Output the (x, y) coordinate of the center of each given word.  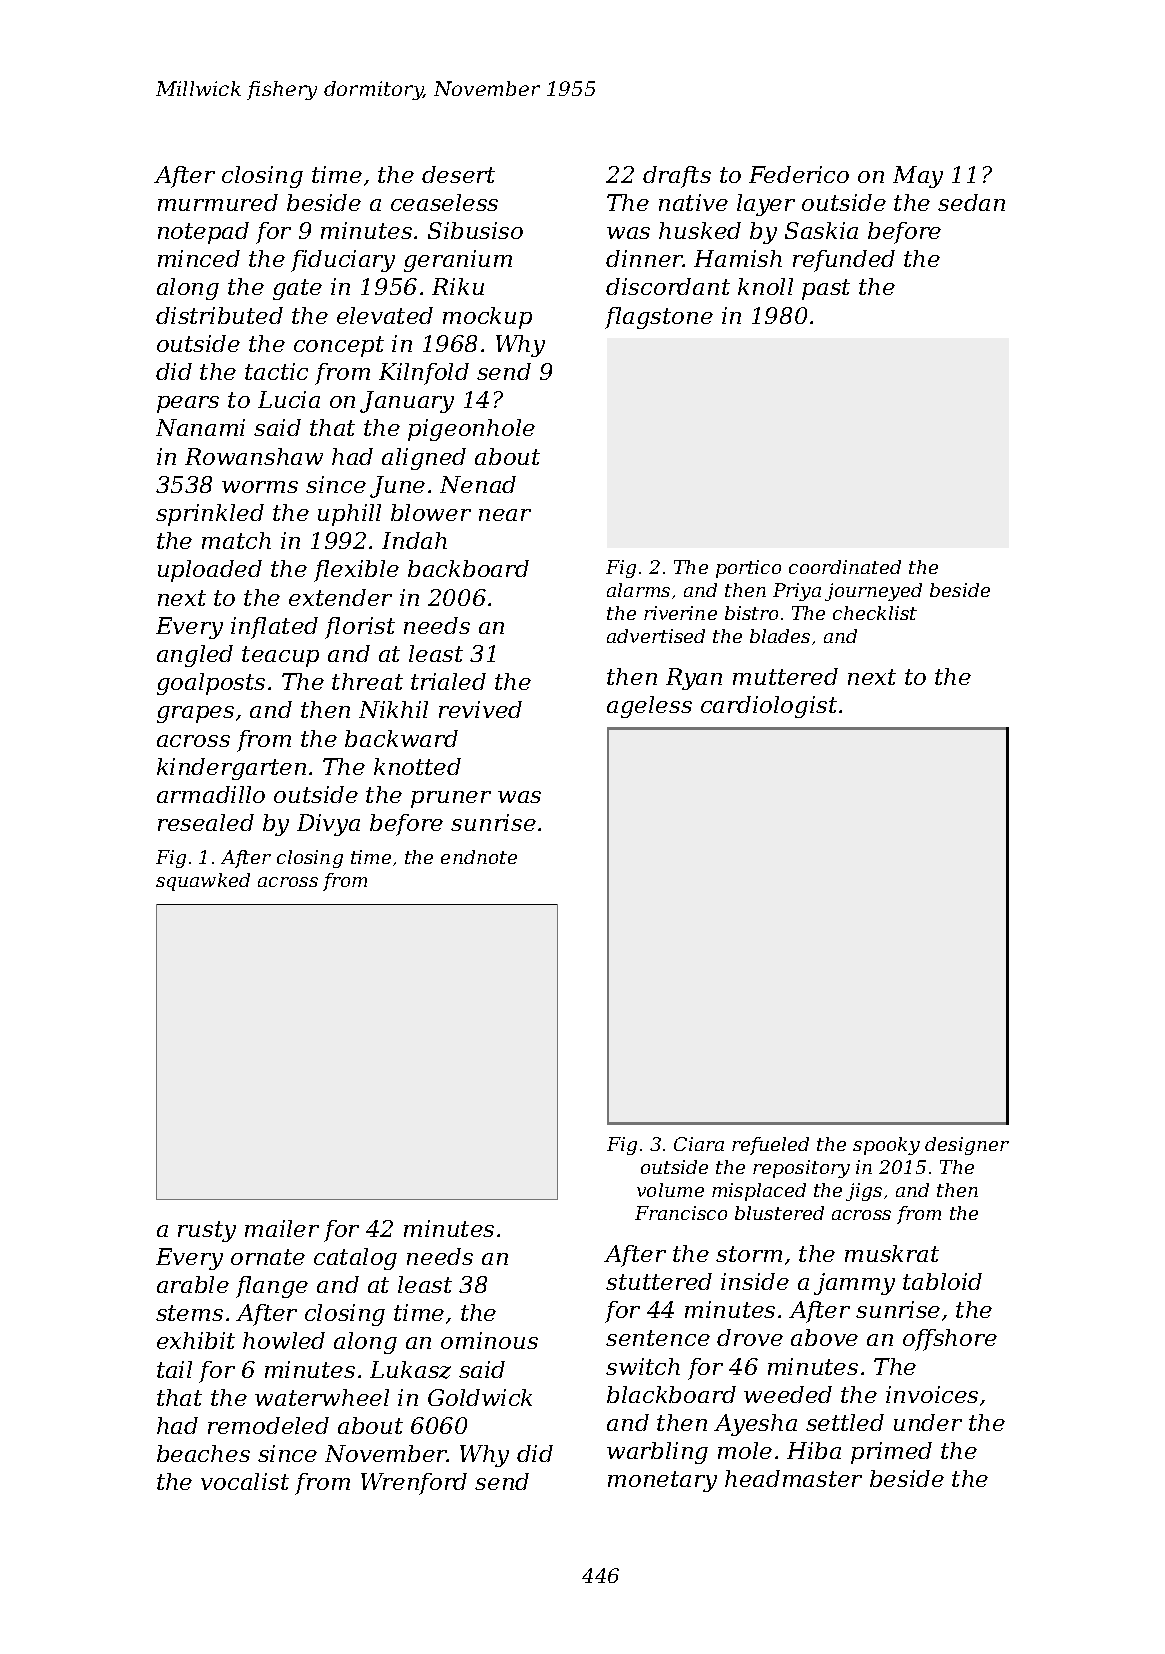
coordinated (845, 567)
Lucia (289, 399)
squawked (203, 882)
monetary (662, 1481)
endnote (479, 857)
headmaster (793, 1478)
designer (967, 1146)
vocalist (245, 1481)
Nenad (478, 484)
